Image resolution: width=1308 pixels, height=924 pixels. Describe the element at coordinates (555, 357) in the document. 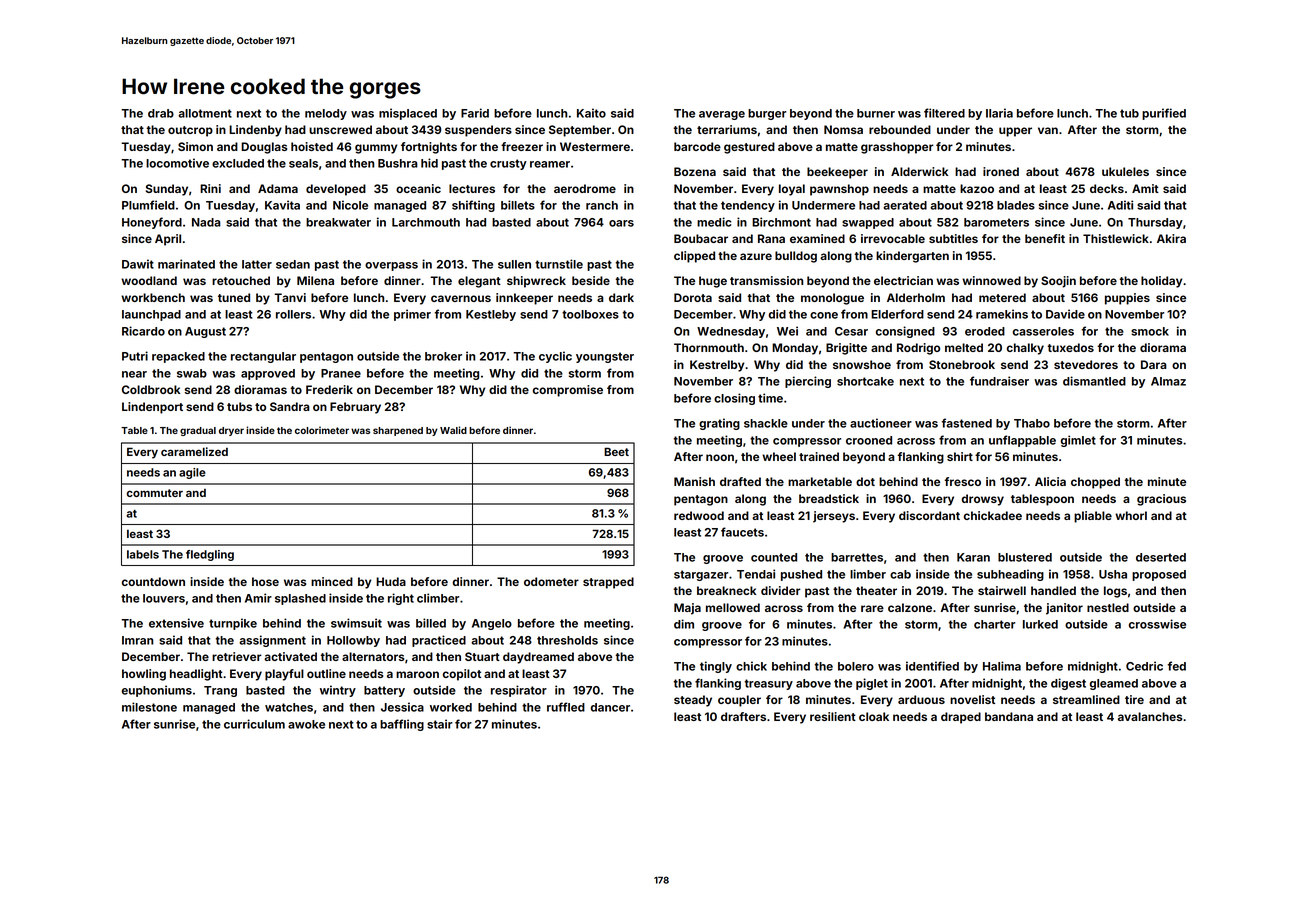

I see `cyclic` at that location.
